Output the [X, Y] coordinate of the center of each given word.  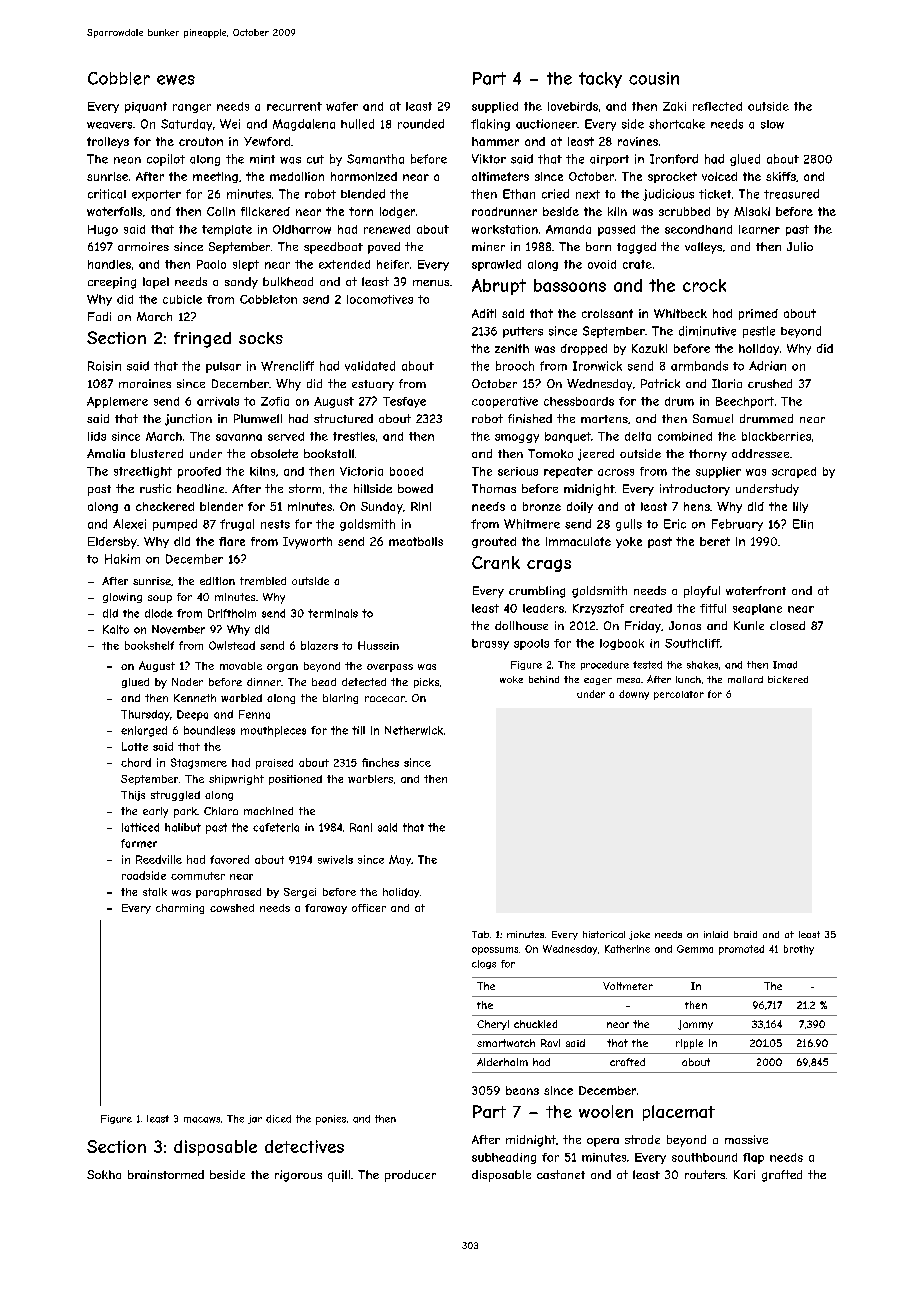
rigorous [298, 1176]
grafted [782, 1176]
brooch [515, 366]
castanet [561, 1174]
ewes [176, 80]
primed [758, 314]
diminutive [707, 331]
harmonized [364, 176]
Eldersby [112, 543]
